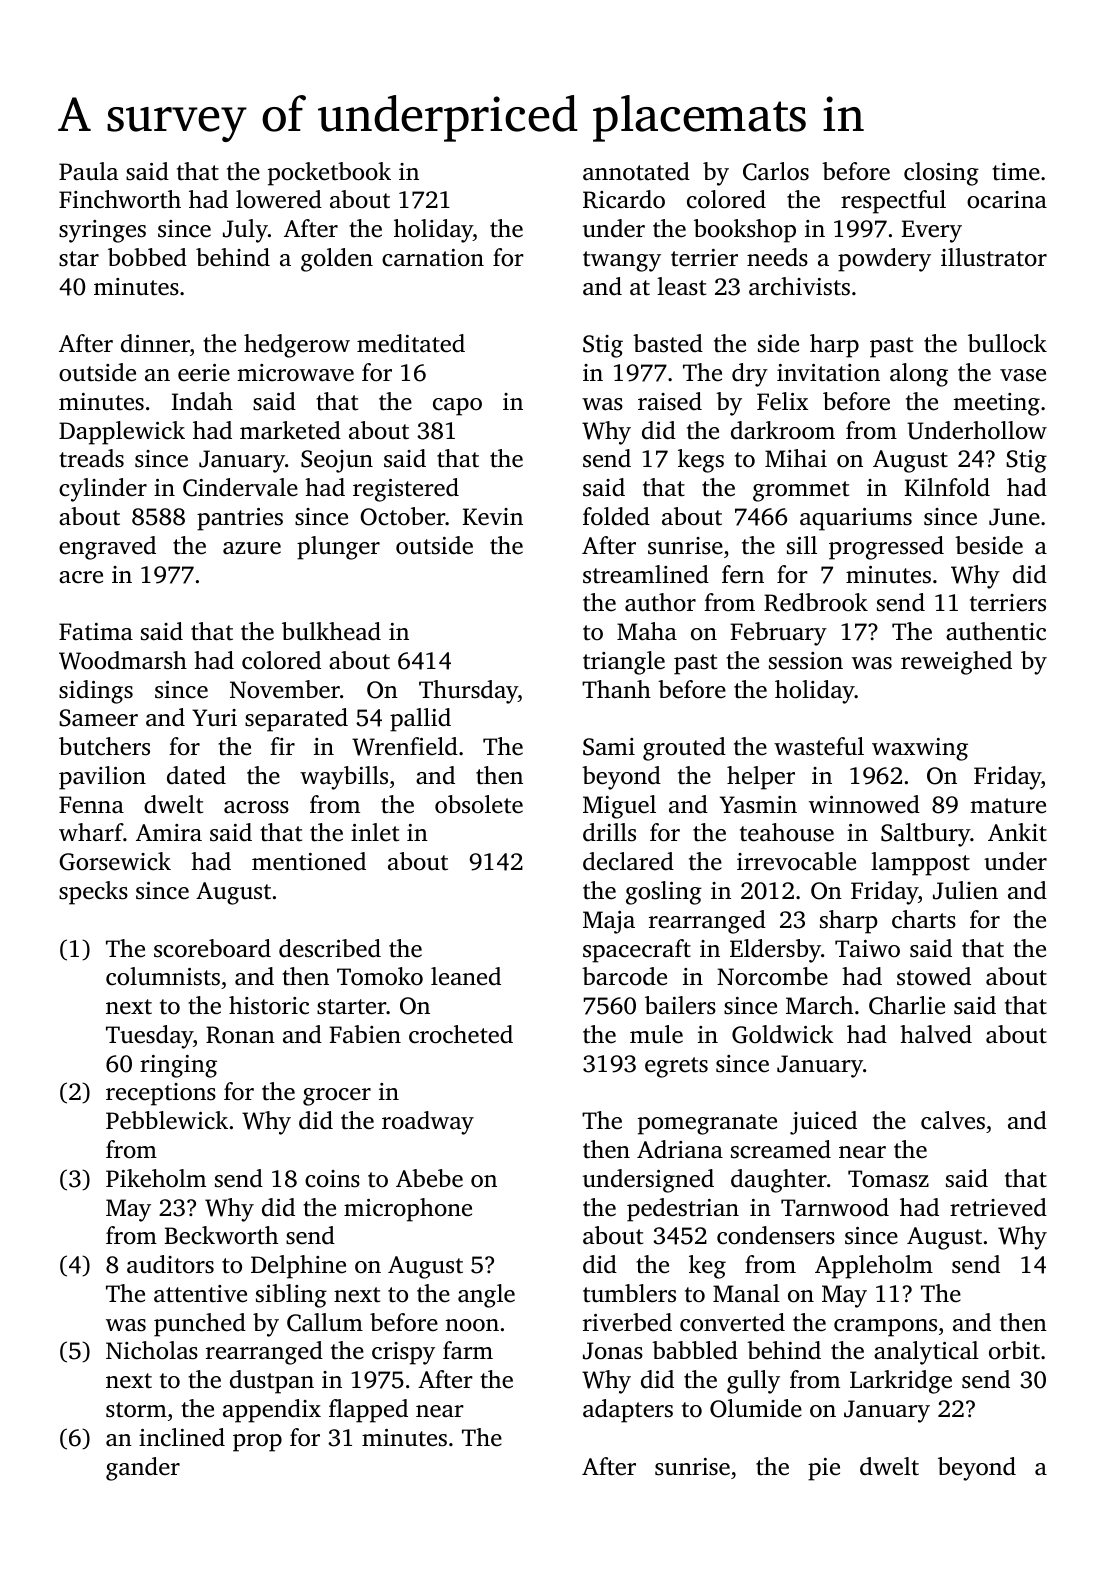  What do you see at coordinates (88, 171) in the screenshot?
I see `Paula` at bounding box center [88, 171].
